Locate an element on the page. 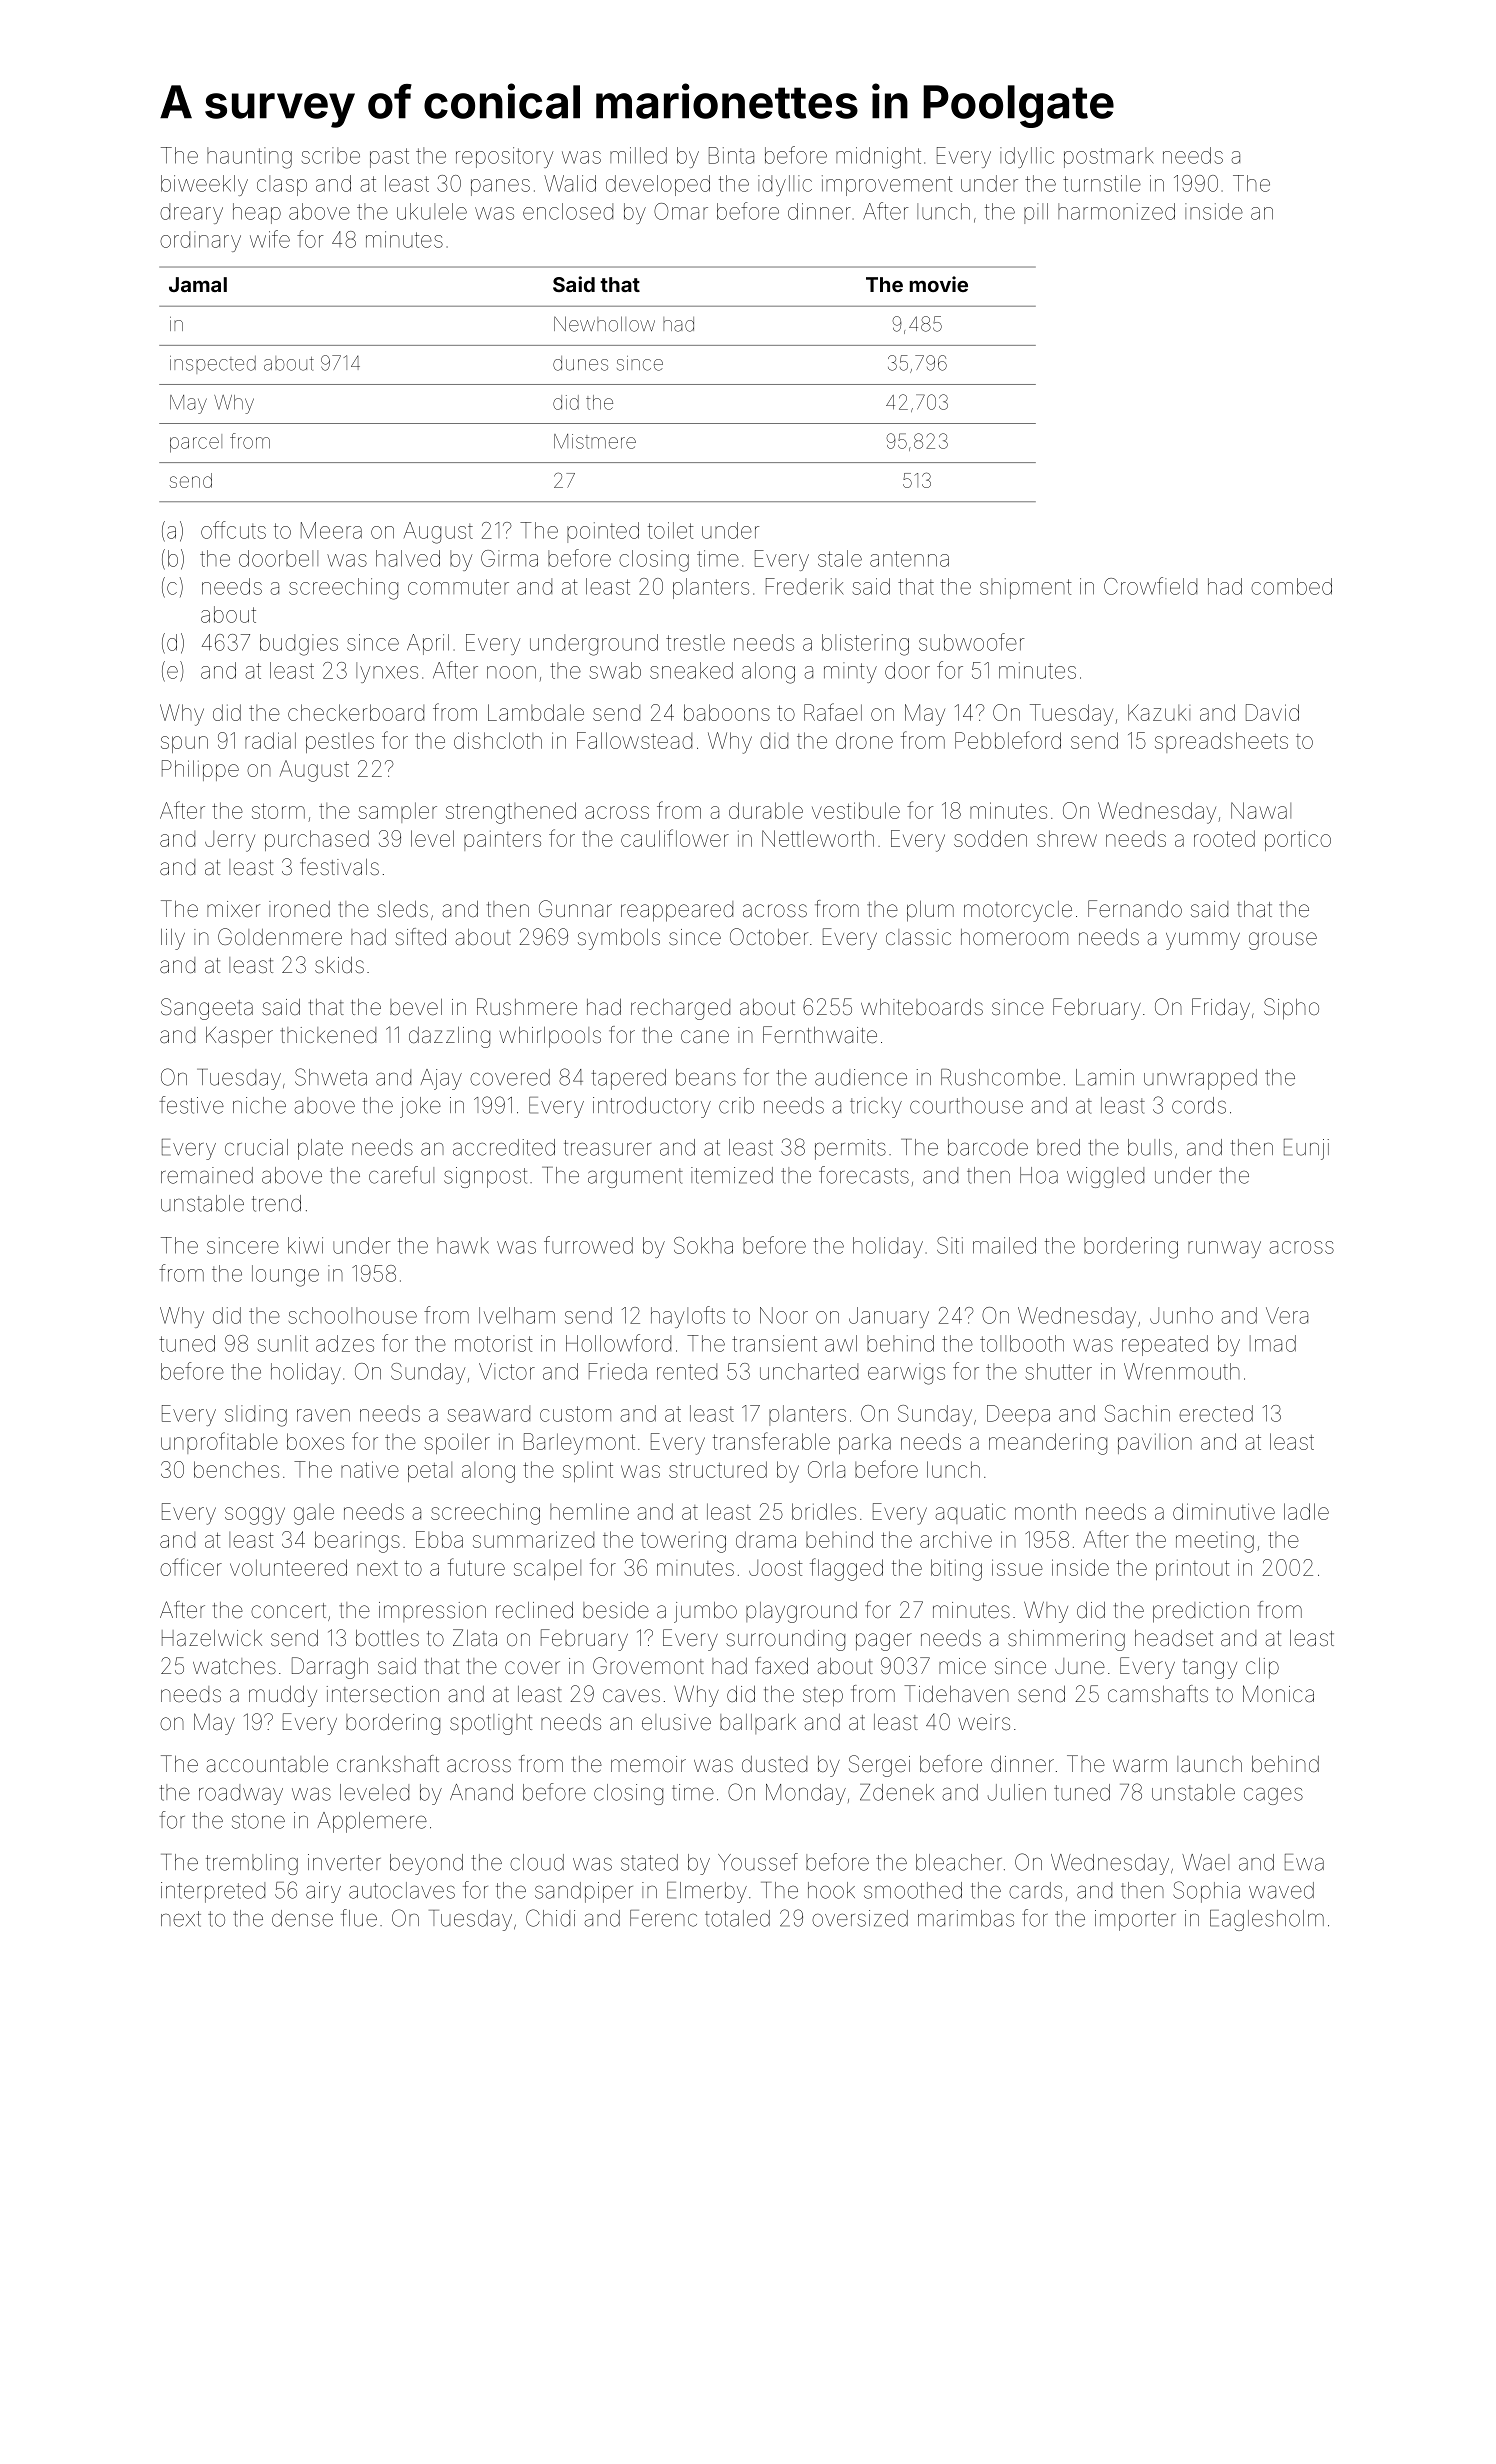 The image size is (1496, 2464). Hazelwick is located at coordinates (212, 1638).
